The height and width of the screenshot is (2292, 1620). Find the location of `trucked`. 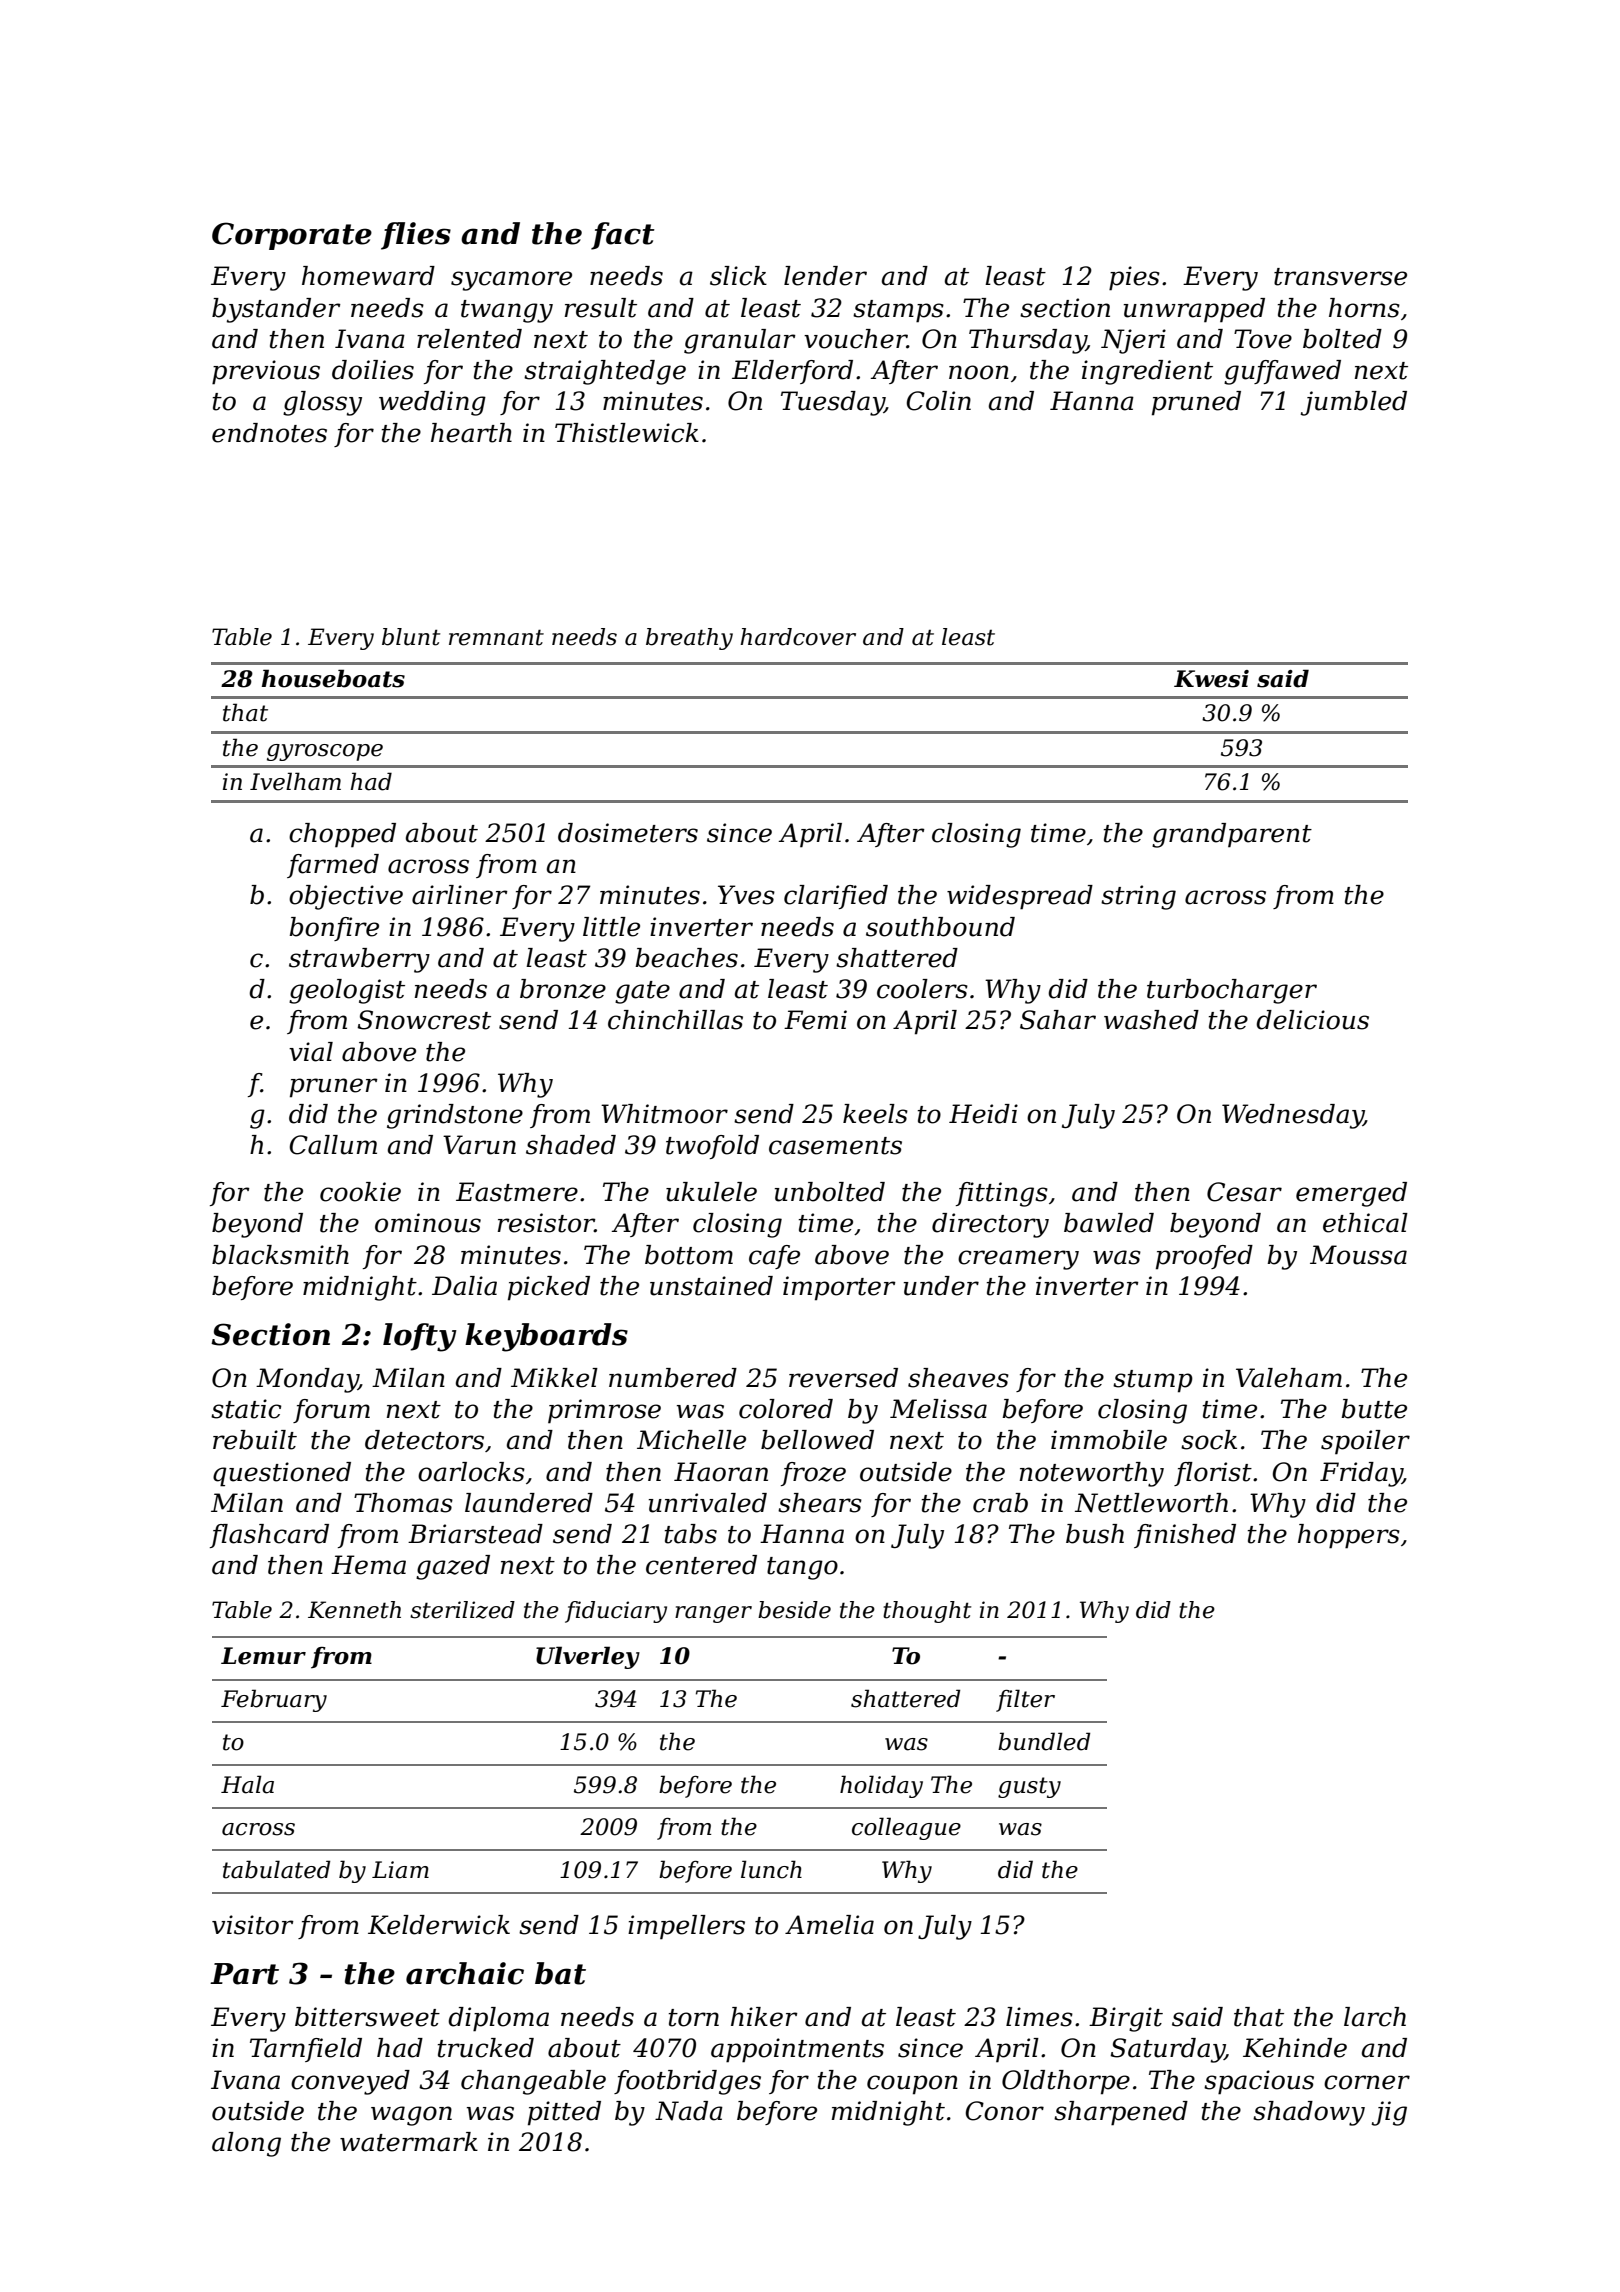

trucked is located at coordinates (486, 2048).
